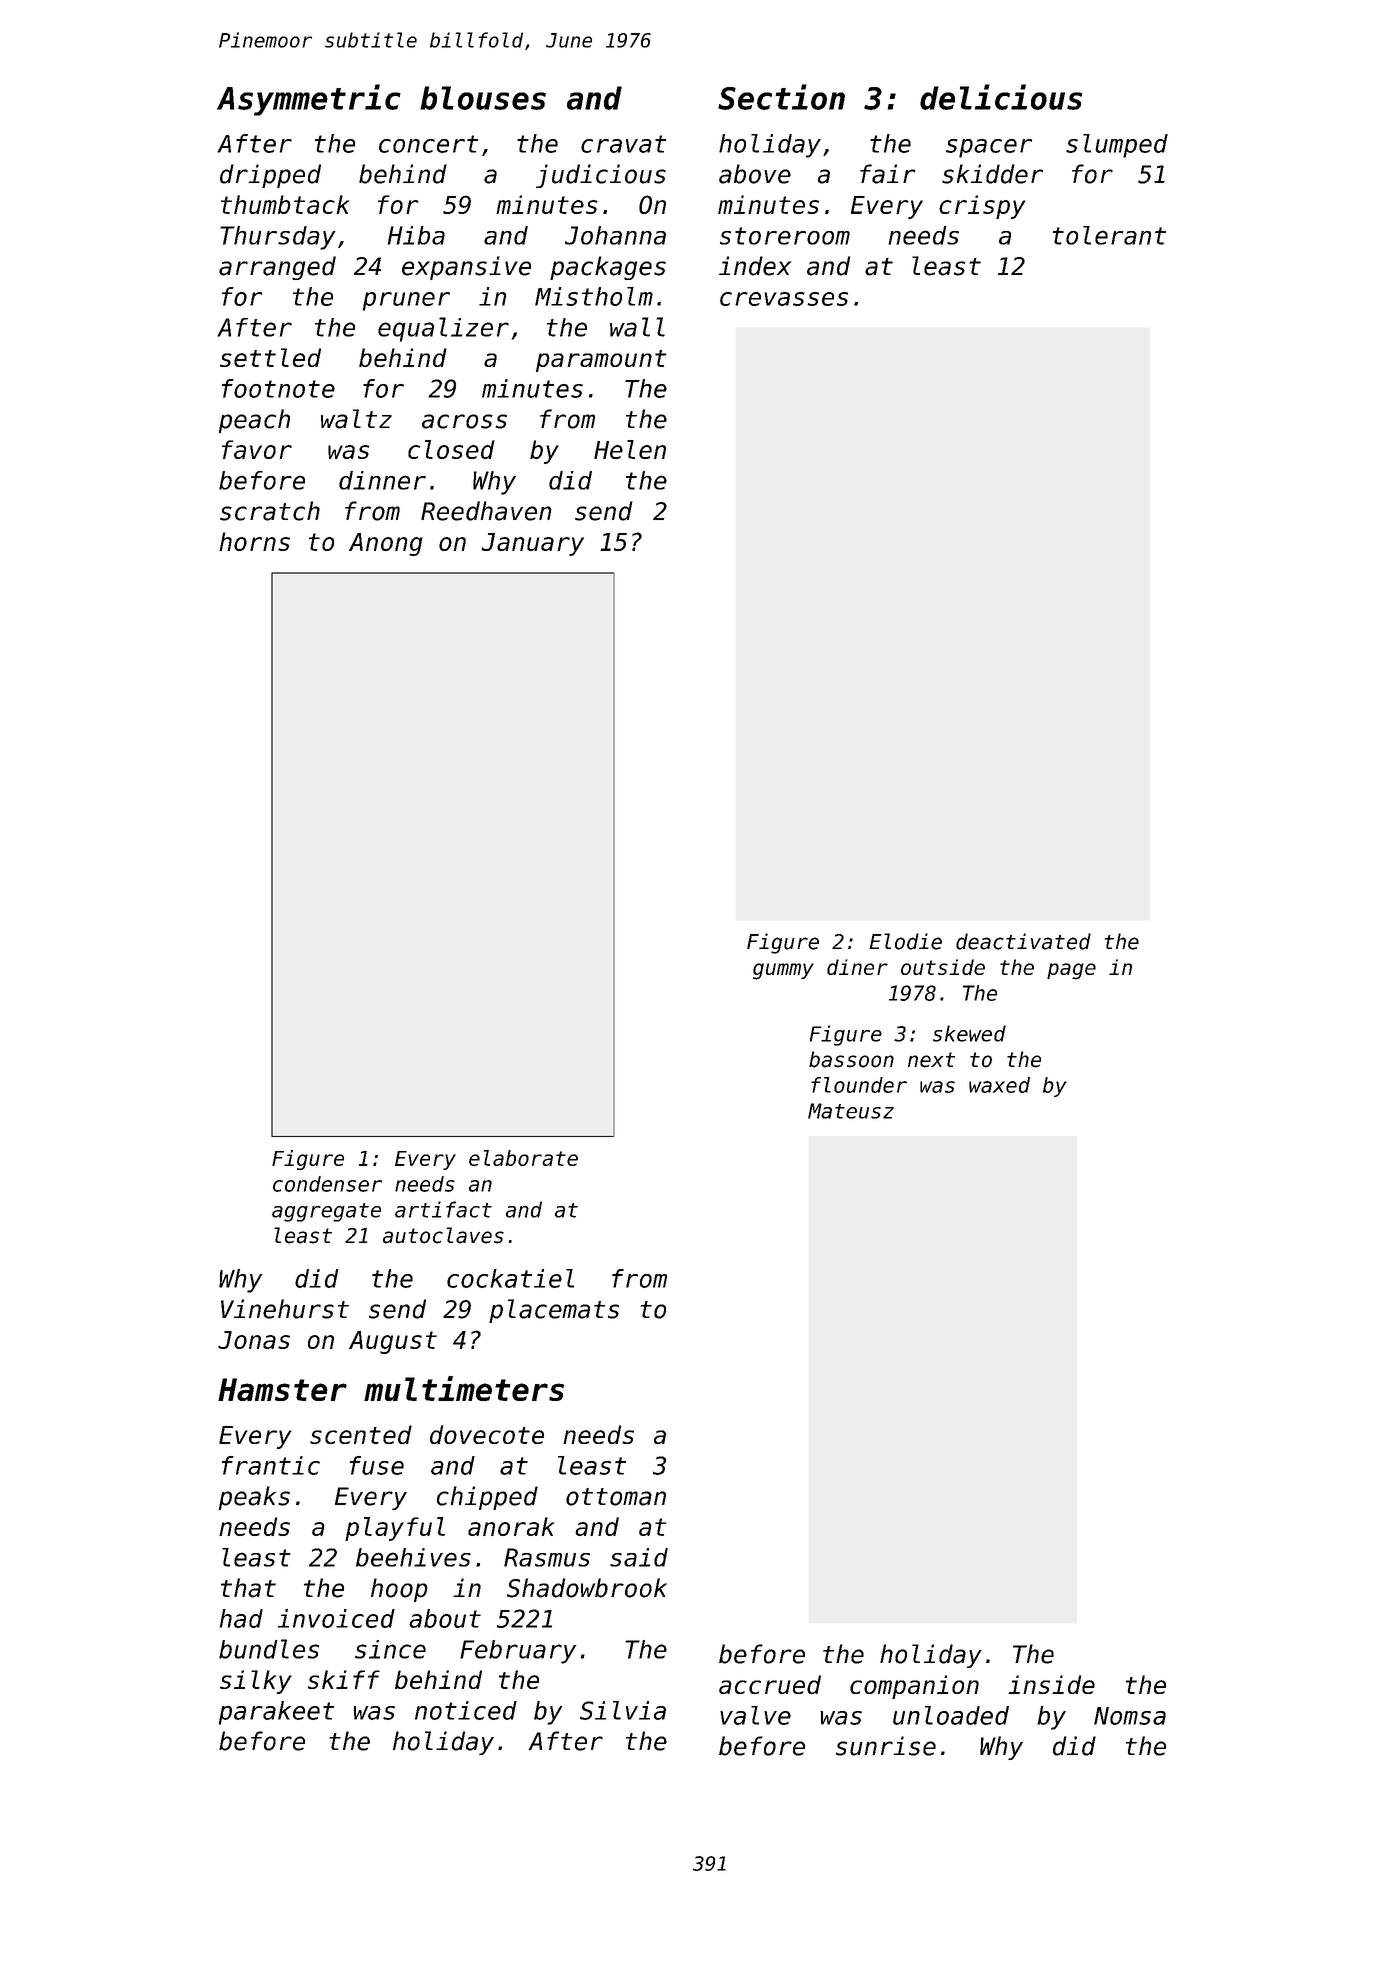  What do you see at coordinates (601, 361) in the screenshot?
I see `paramount` at bounding box center [601, 361].
